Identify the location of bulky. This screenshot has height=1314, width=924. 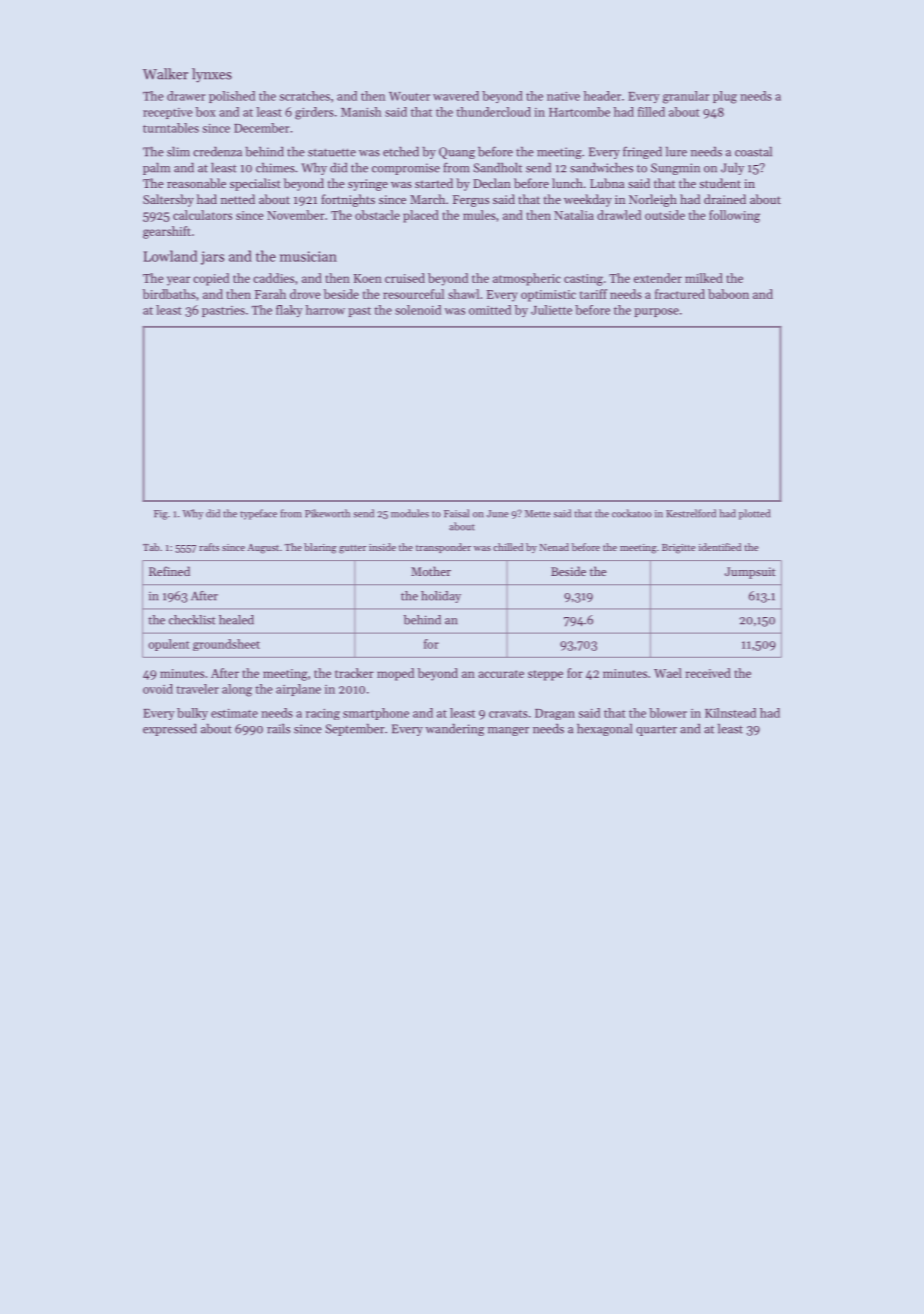
(192, 714).
